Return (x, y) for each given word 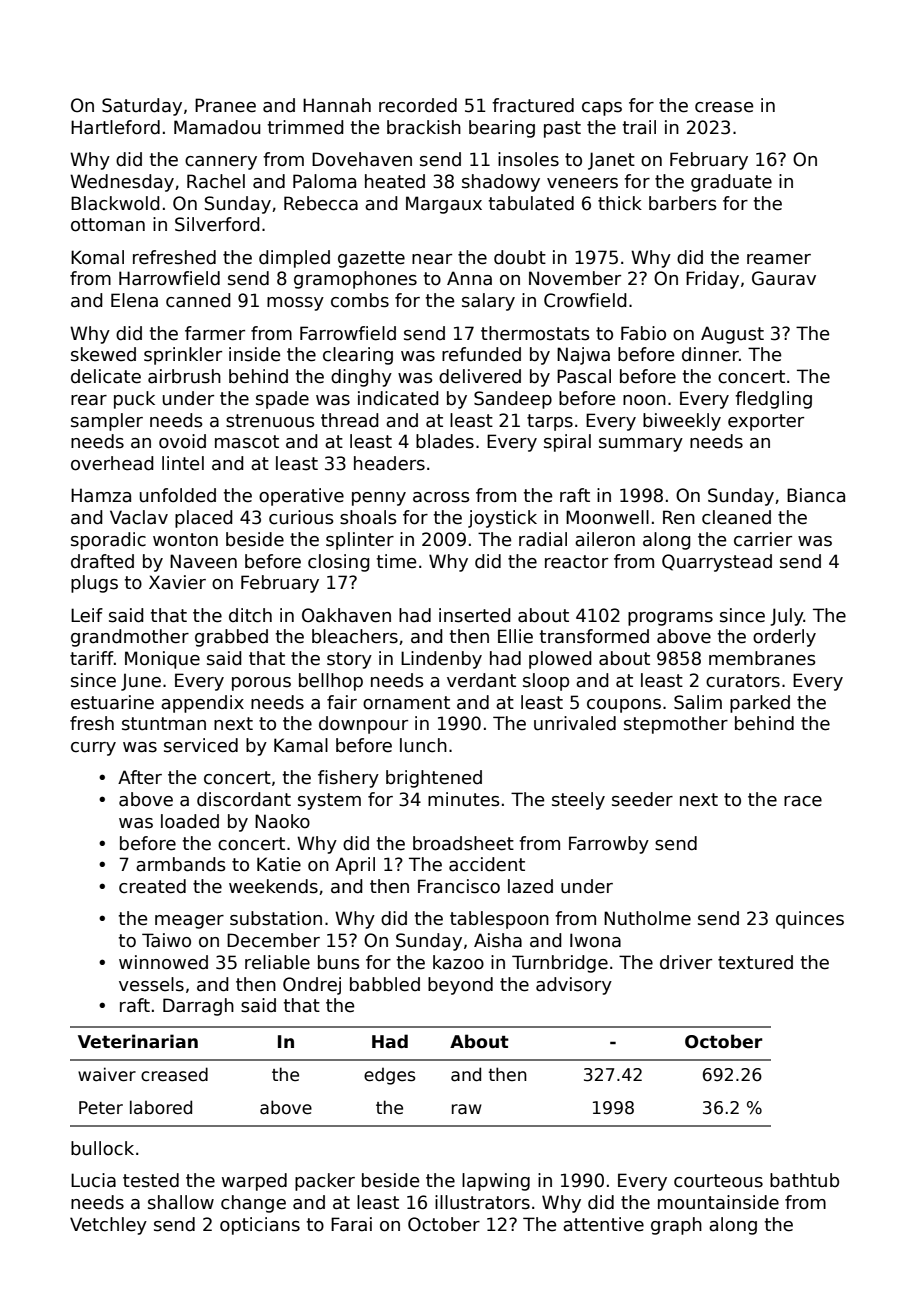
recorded (418, 105)
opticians (260, 1226)
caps (602, 109)
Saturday (142, 107)
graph (676, 1226)
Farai (351, 1224)
